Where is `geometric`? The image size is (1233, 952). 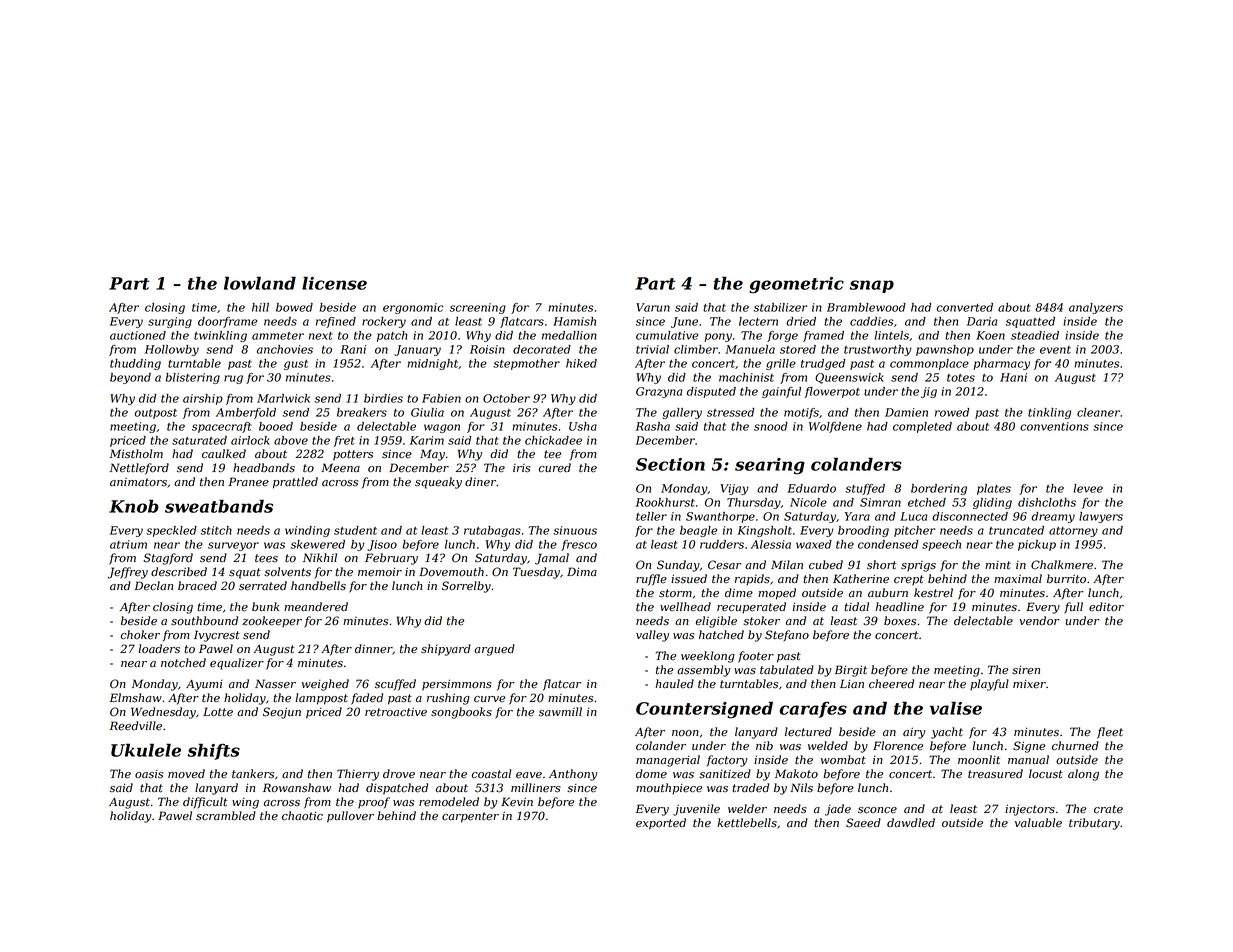 geometric is located at coordinates (796, 285).
